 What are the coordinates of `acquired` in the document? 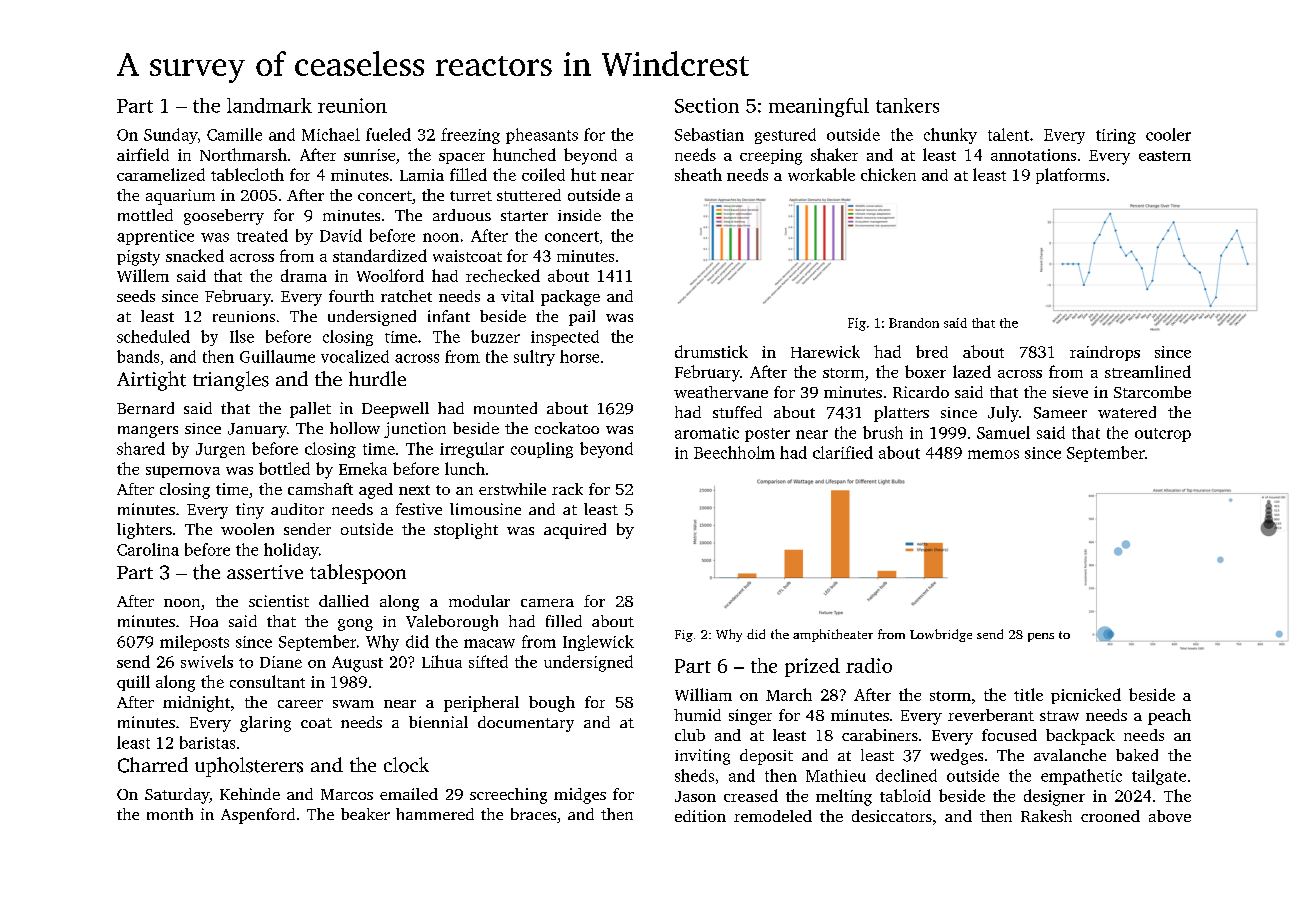 It's located at (575, 531).
